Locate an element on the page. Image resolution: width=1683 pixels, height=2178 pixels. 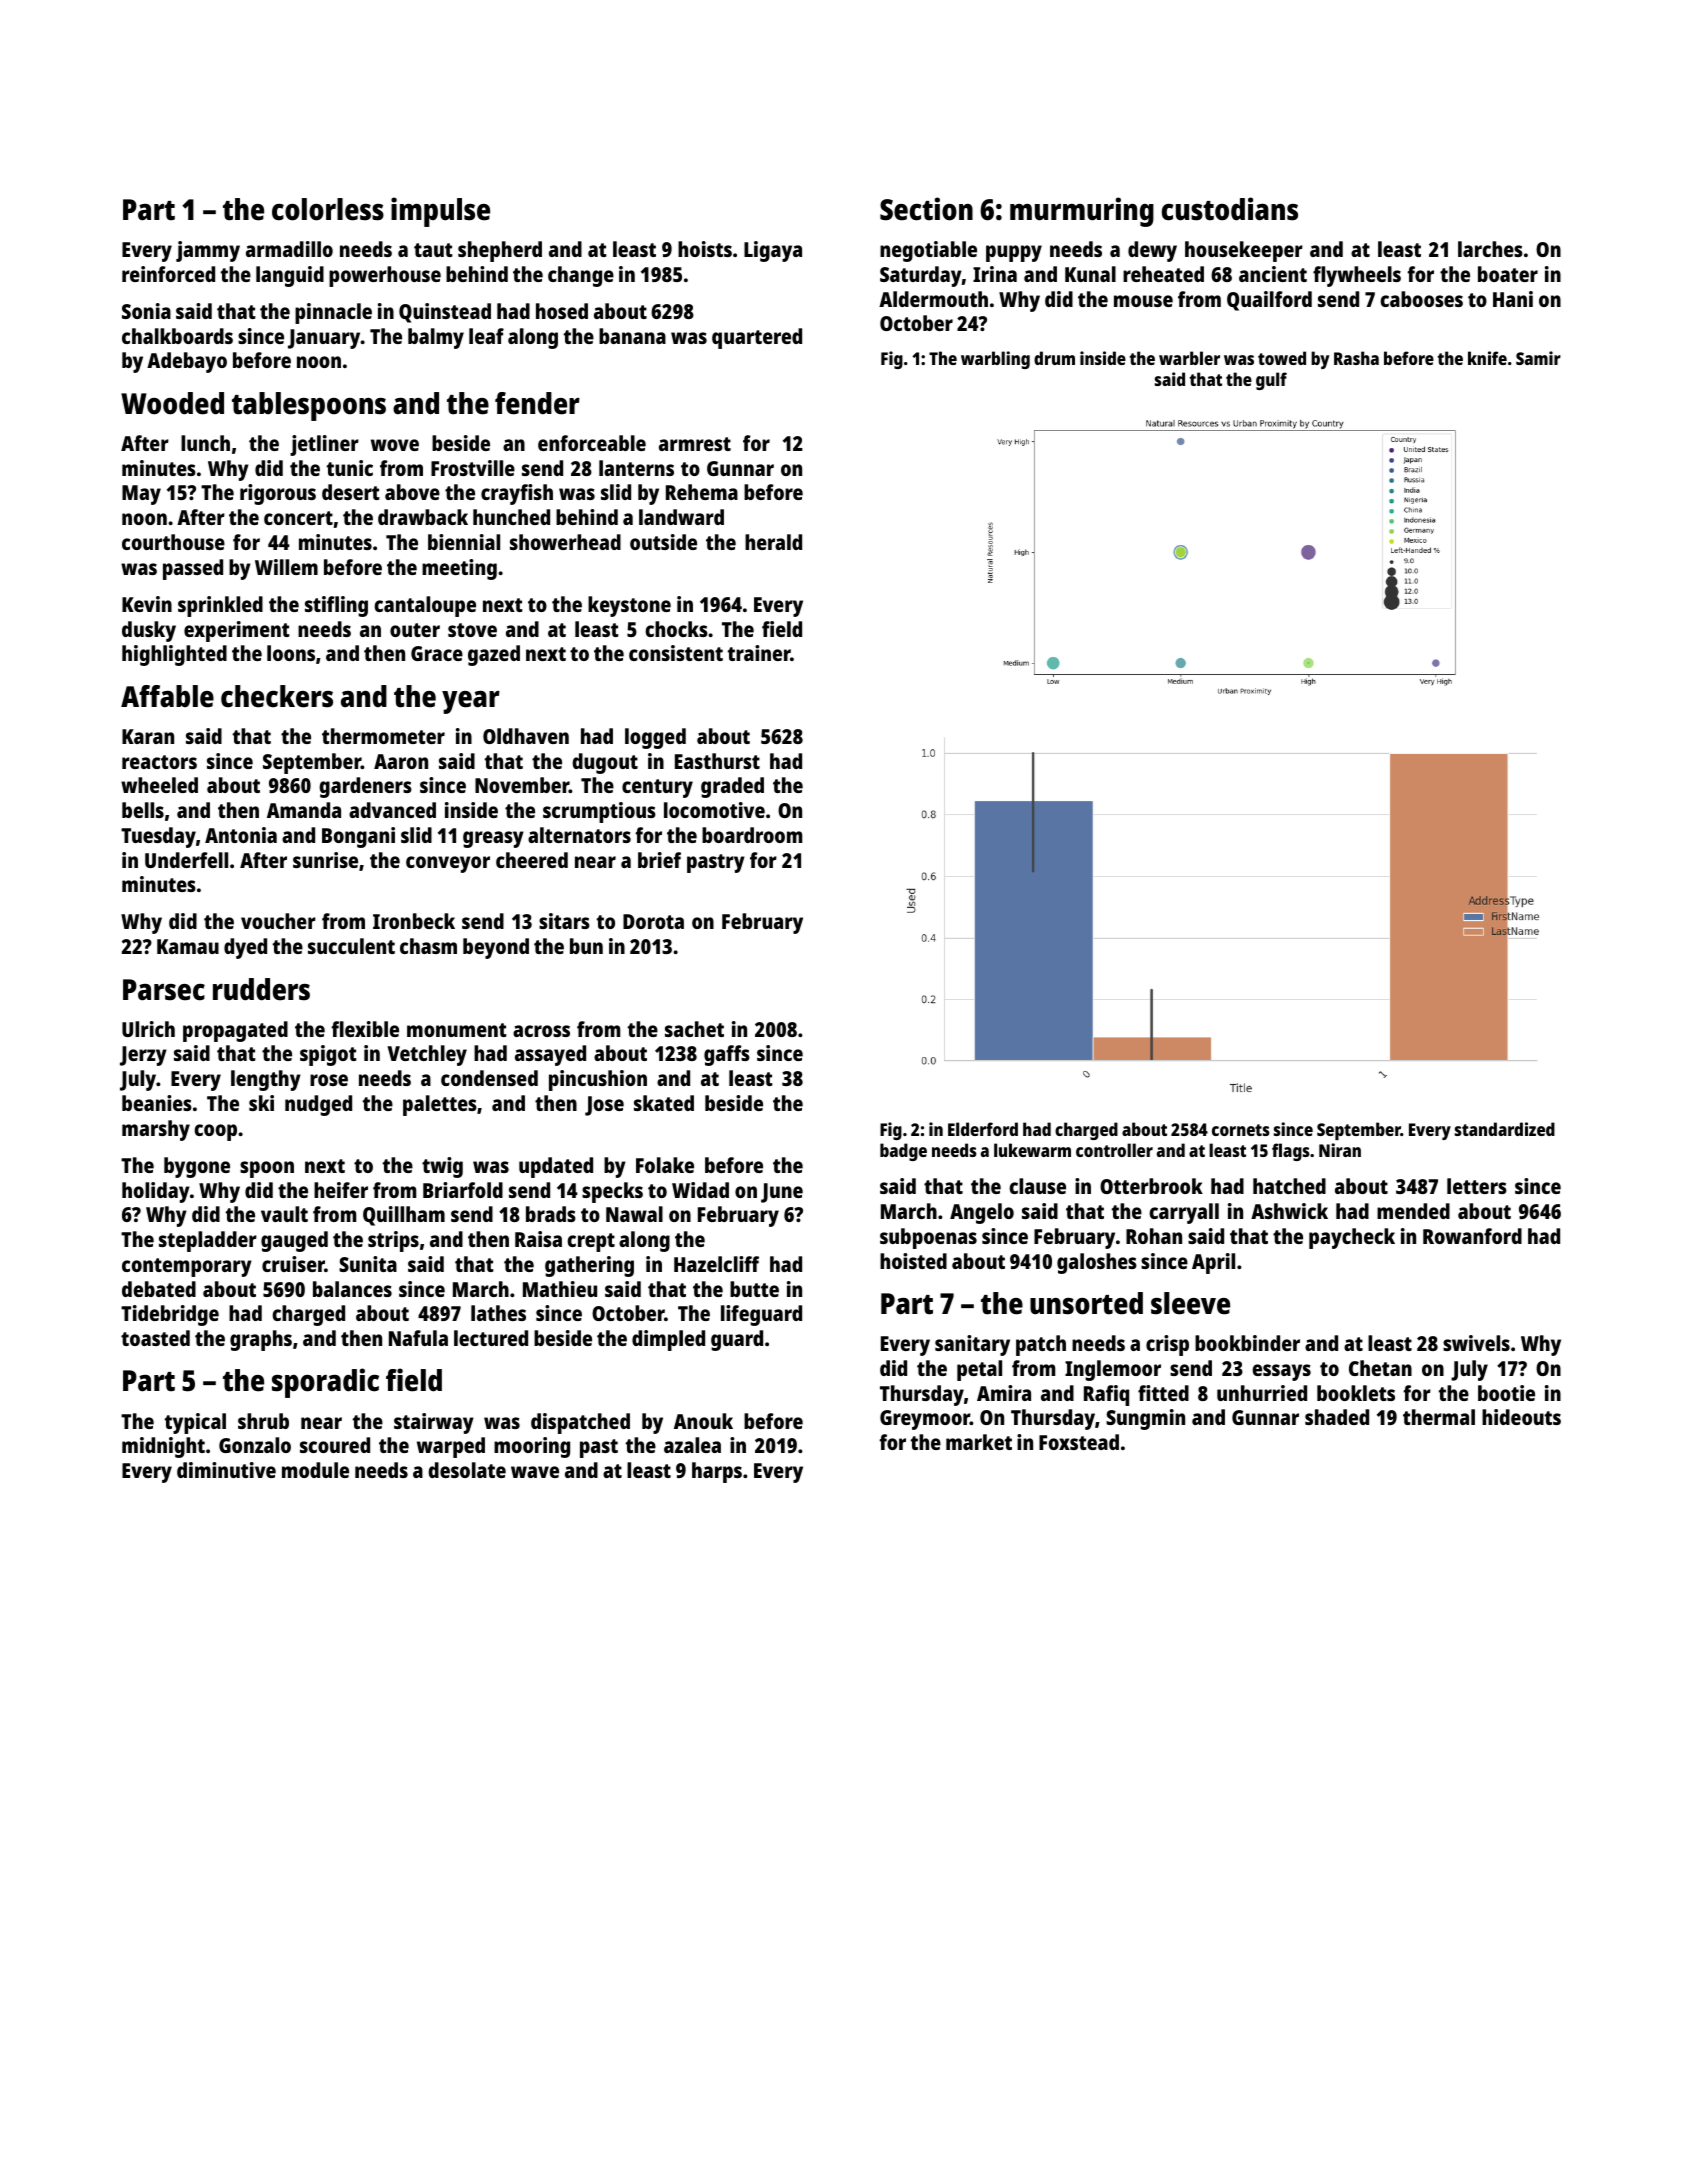
twig is located at coordinates (442, 1167).
